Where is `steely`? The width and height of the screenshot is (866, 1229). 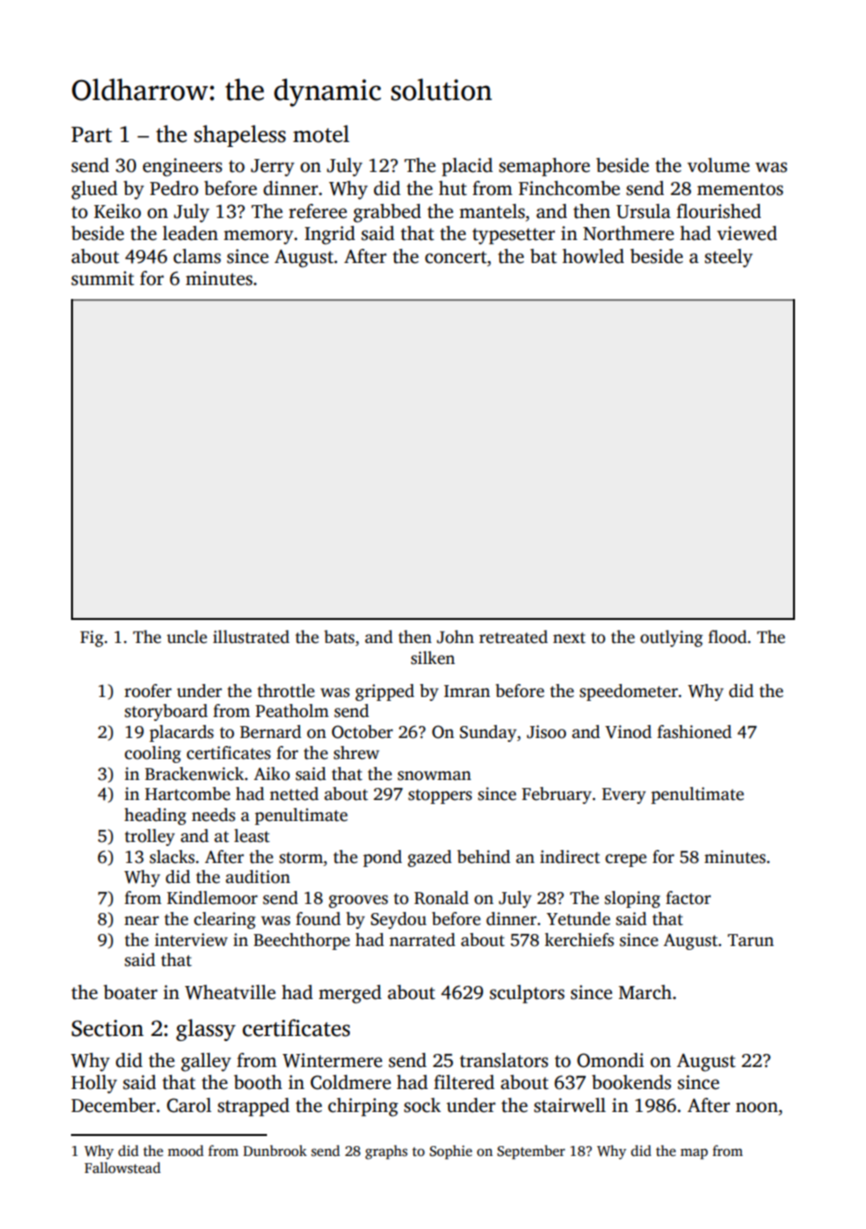 steely is located at coordinates (729, 258).
